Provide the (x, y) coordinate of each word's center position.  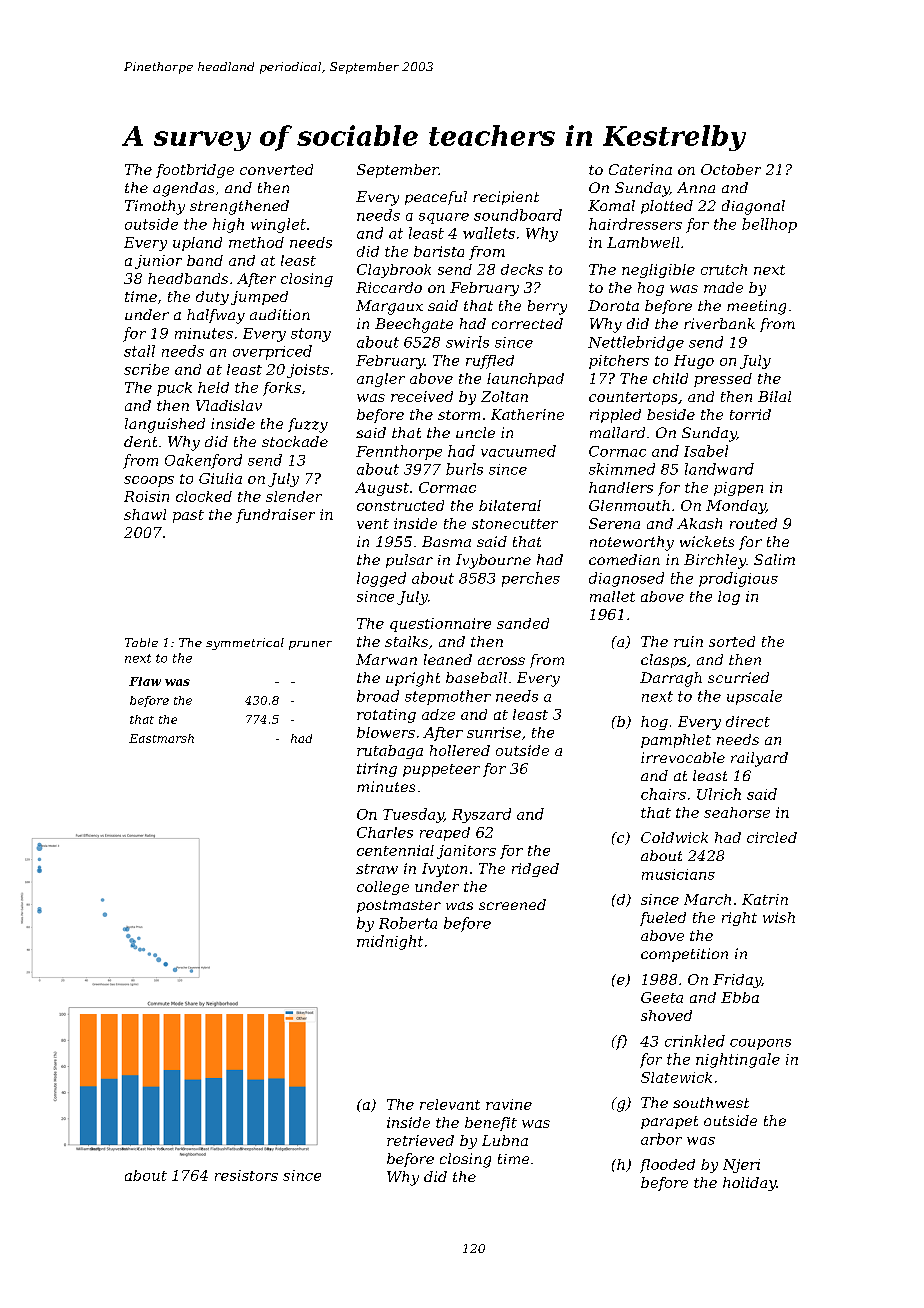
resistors (246, 1175)
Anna (696, 187)
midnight (390, 942)
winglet (278, 225)
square (444, 218)
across (501, 661)
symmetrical (245, 644)
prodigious (738, 579)
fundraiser (275, 516)
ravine (509, 1104)
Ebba (740, 997)
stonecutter (515, 524)
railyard (759, 759)
